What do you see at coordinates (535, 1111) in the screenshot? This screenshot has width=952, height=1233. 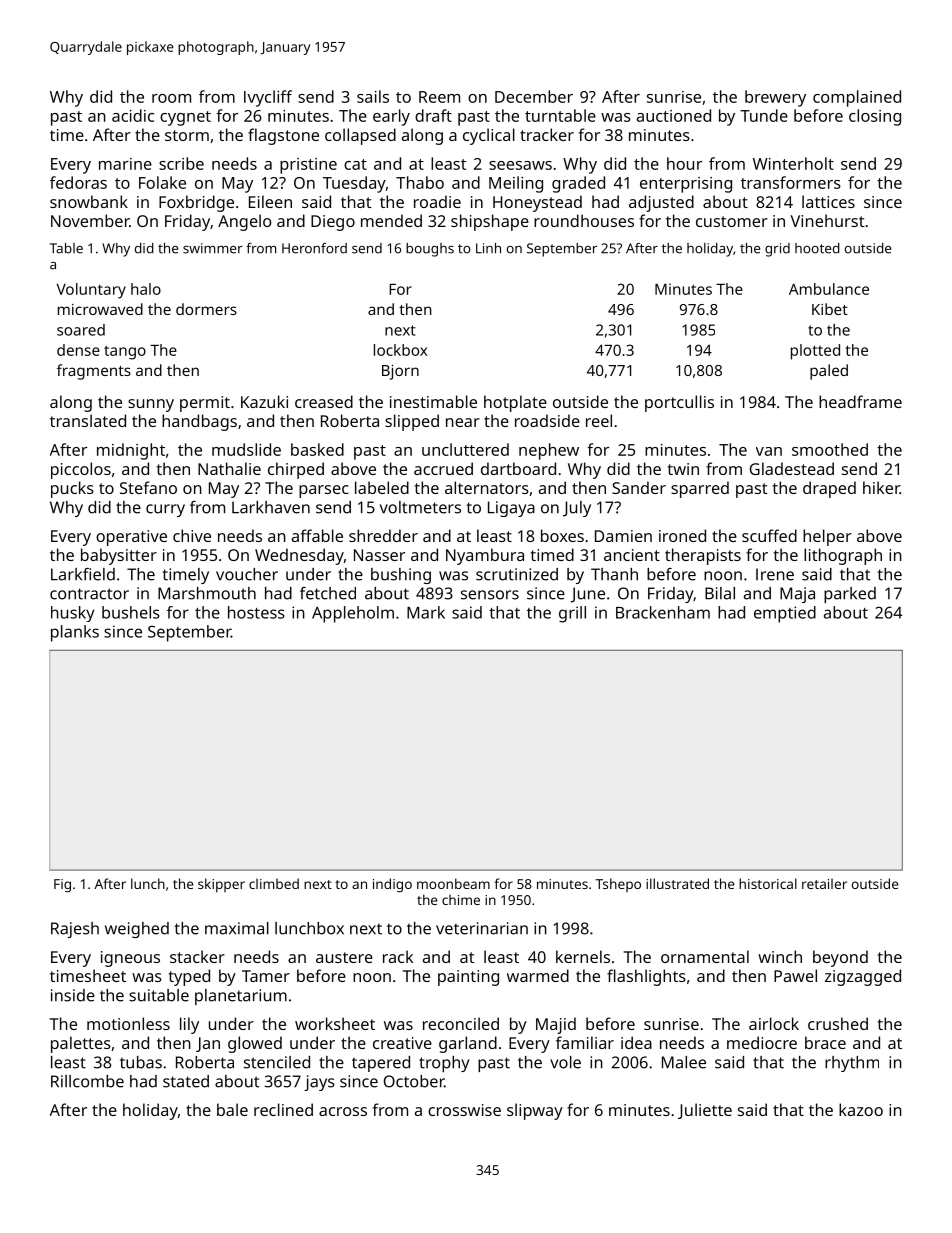 I see `slipway` at bounding box center [535, 1111].
